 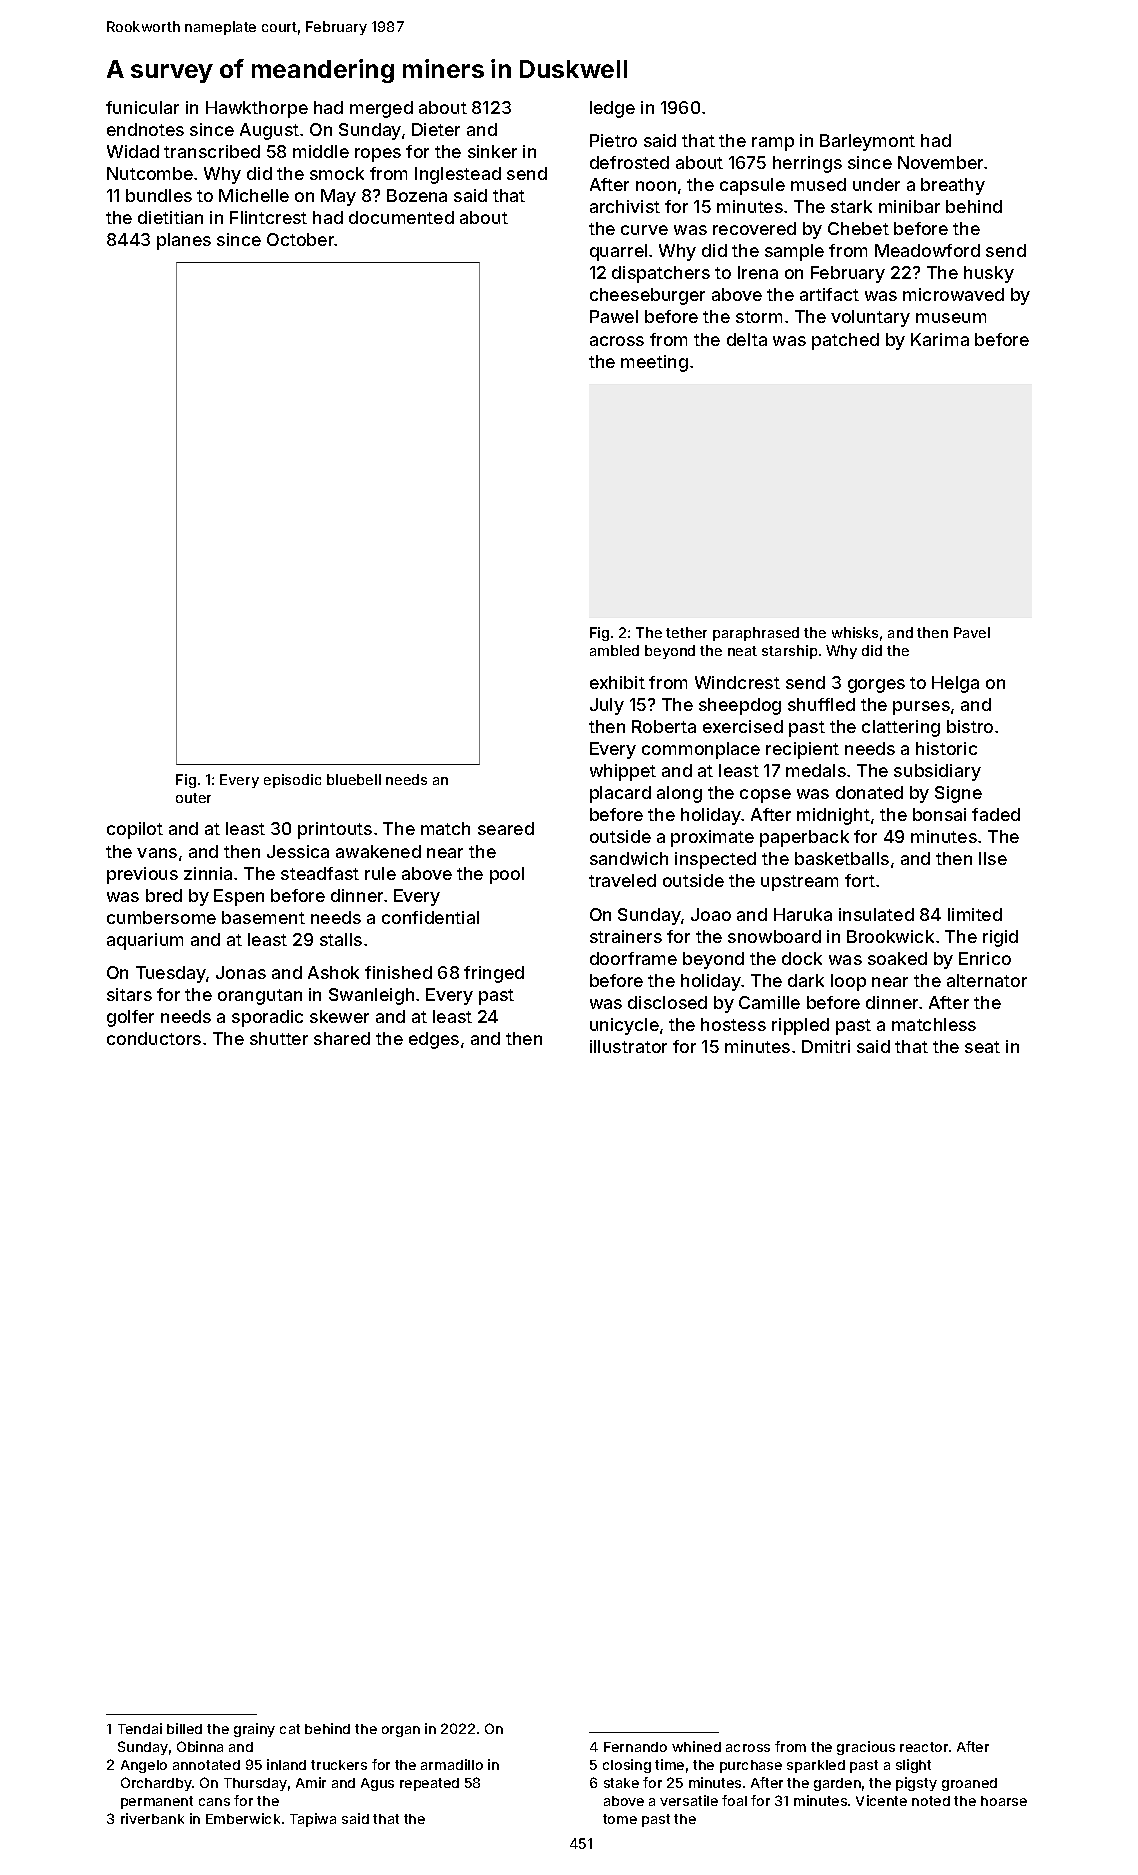 I want to click on organ, so click(x=401, y=1731).
